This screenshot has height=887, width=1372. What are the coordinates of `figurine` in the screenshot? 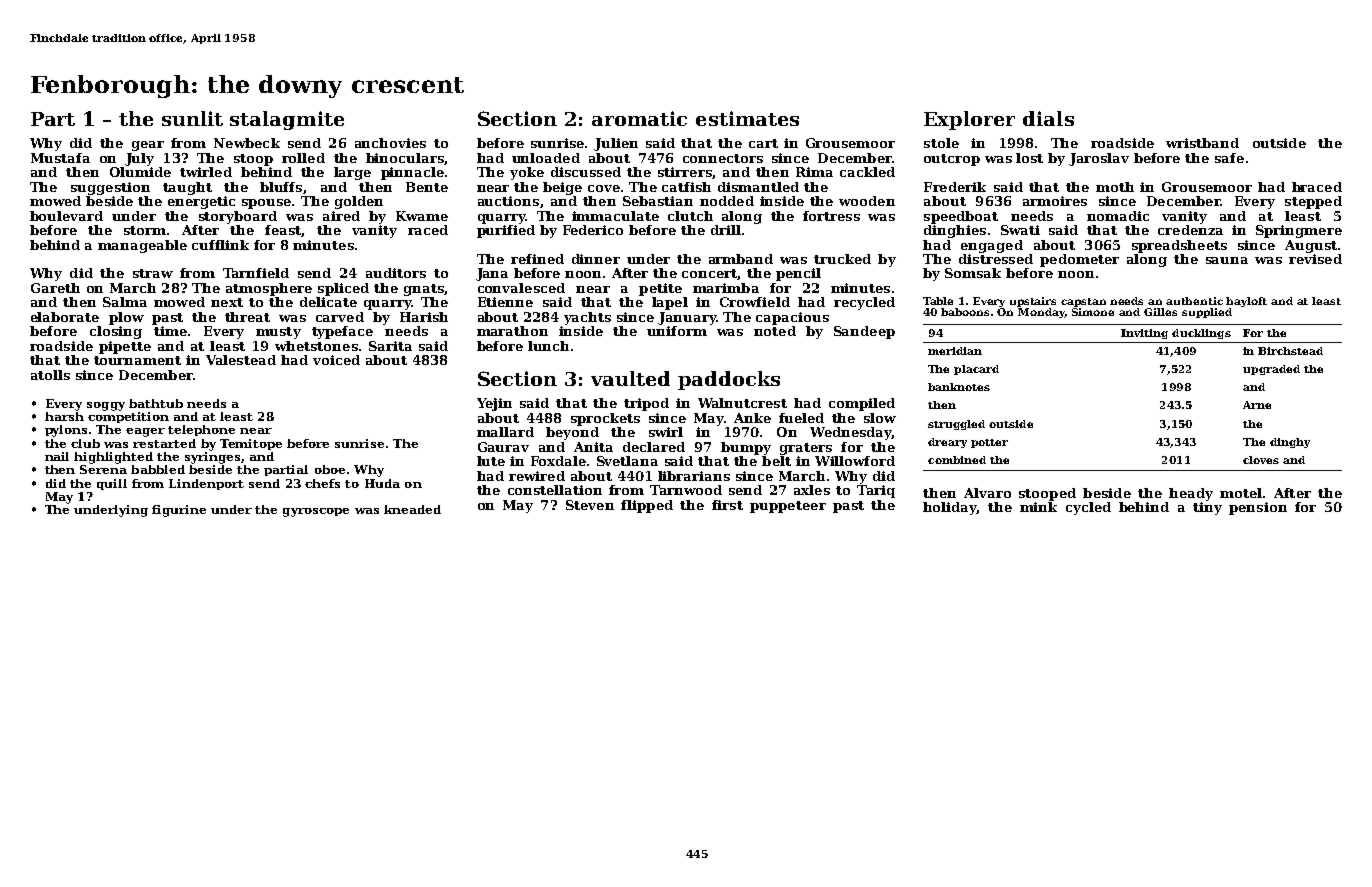 It's located at (179, 511).
